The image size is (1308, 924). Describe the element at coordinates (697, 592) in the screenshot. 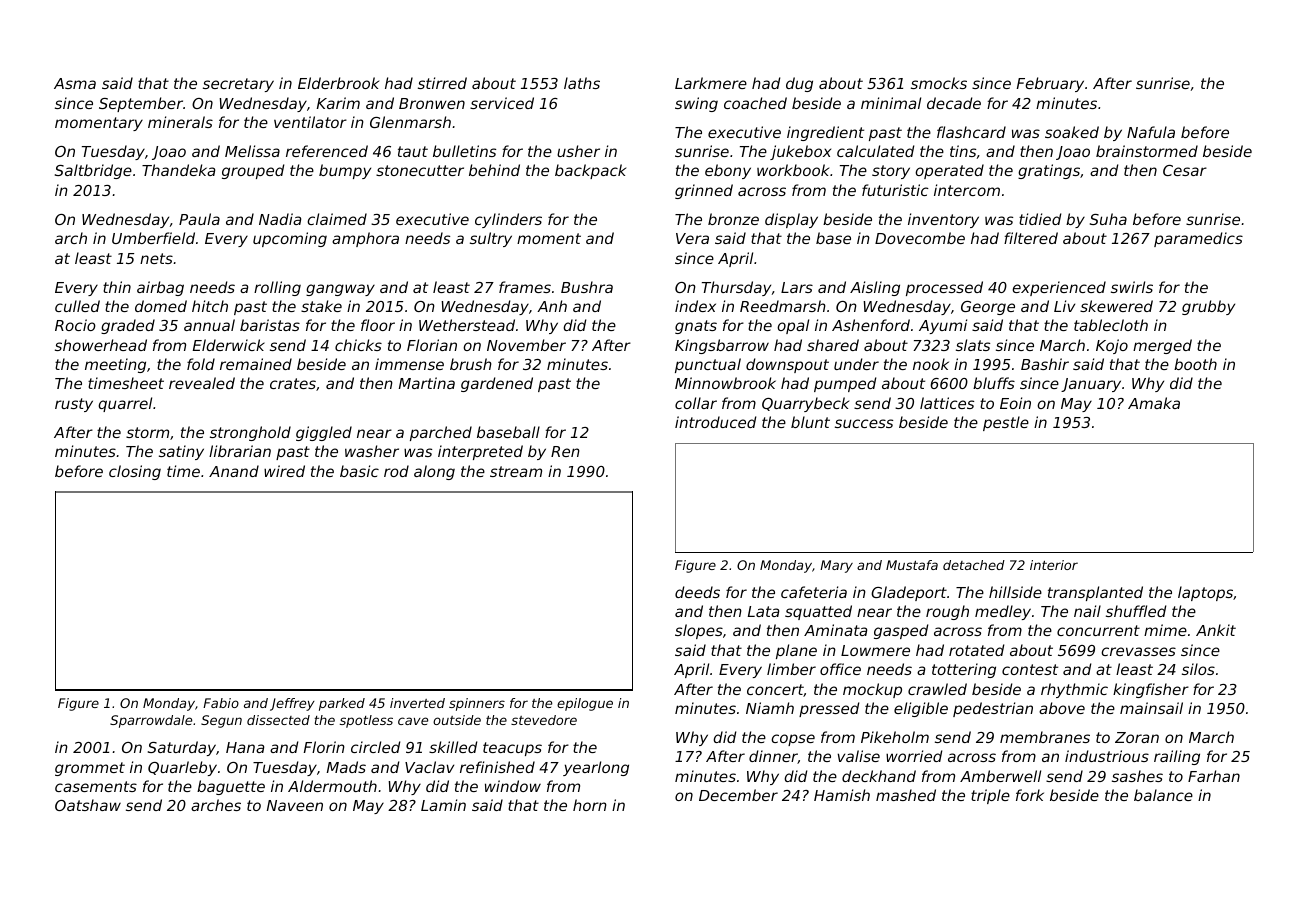

I see `deeds` at that location.
